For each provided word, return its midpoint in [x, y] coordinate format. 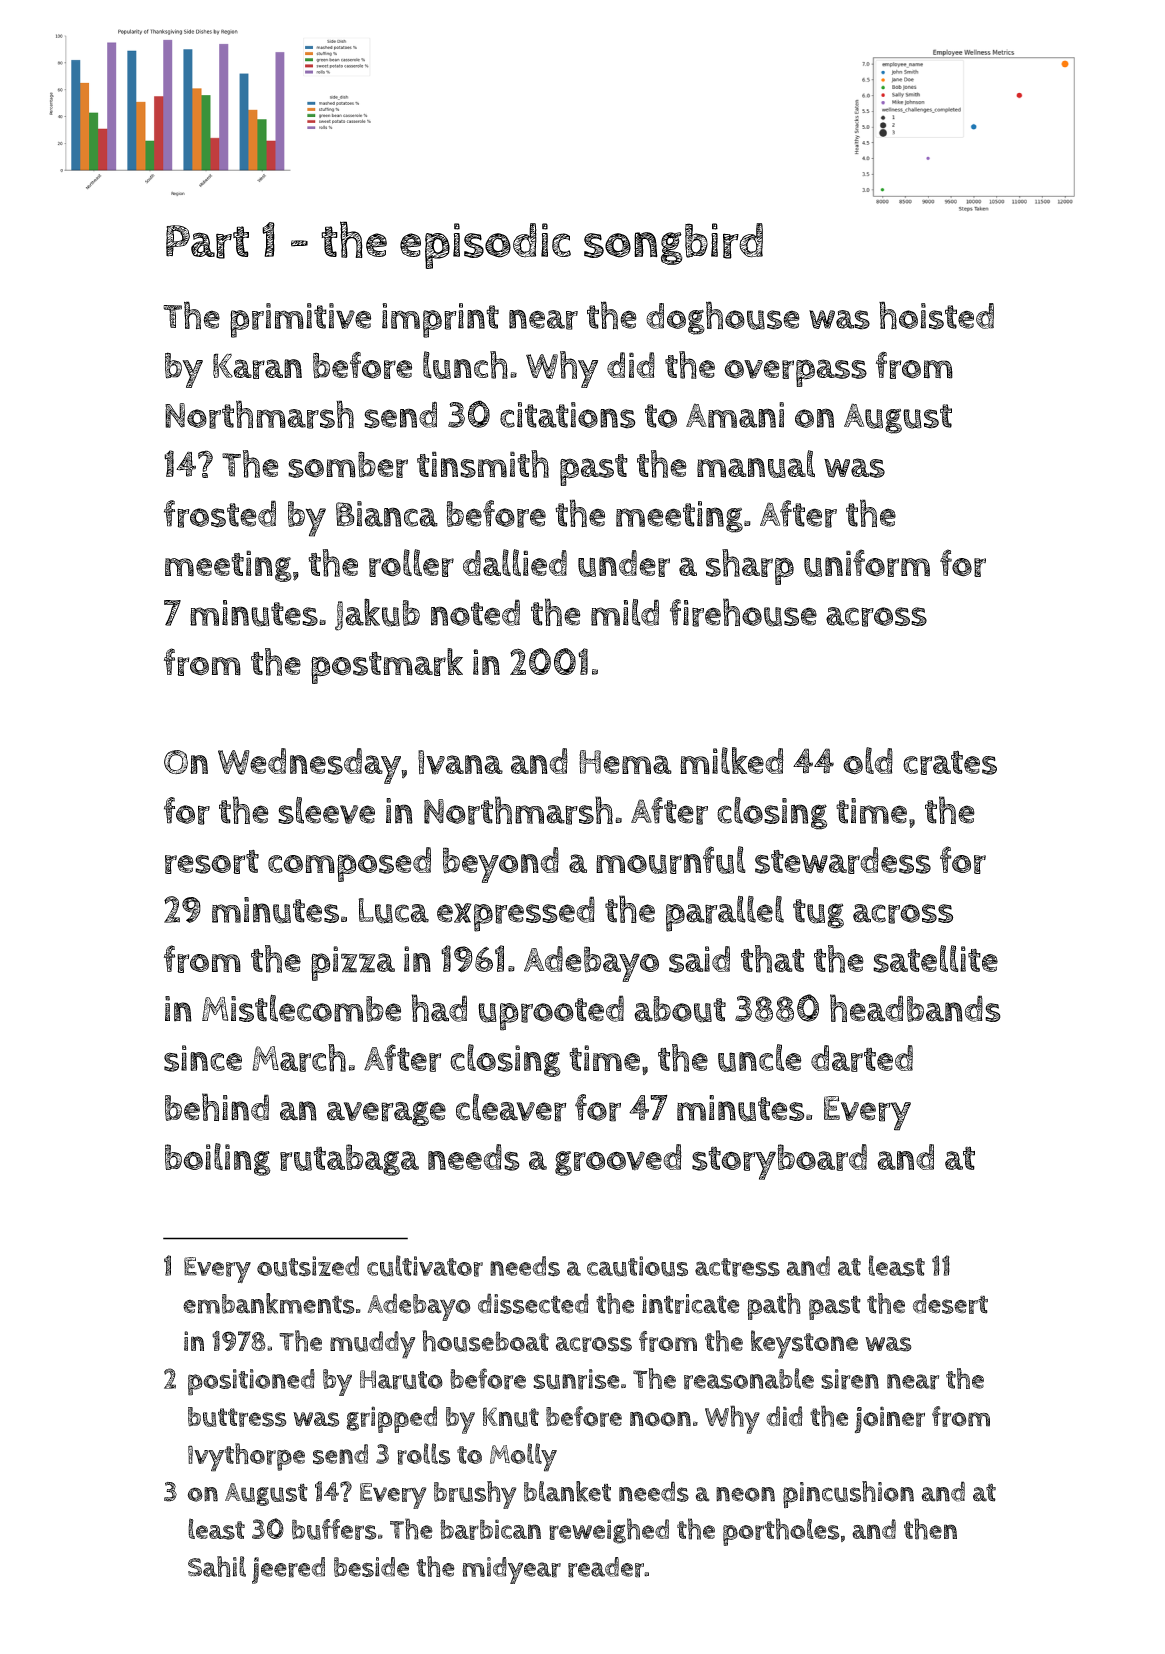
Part [207, 242]
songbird [673, 244]
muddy [372, 1345]
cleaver [511, 1107]
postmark [387, 666]
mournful [671, 860]
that [773, 959]
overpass [795, 373]
